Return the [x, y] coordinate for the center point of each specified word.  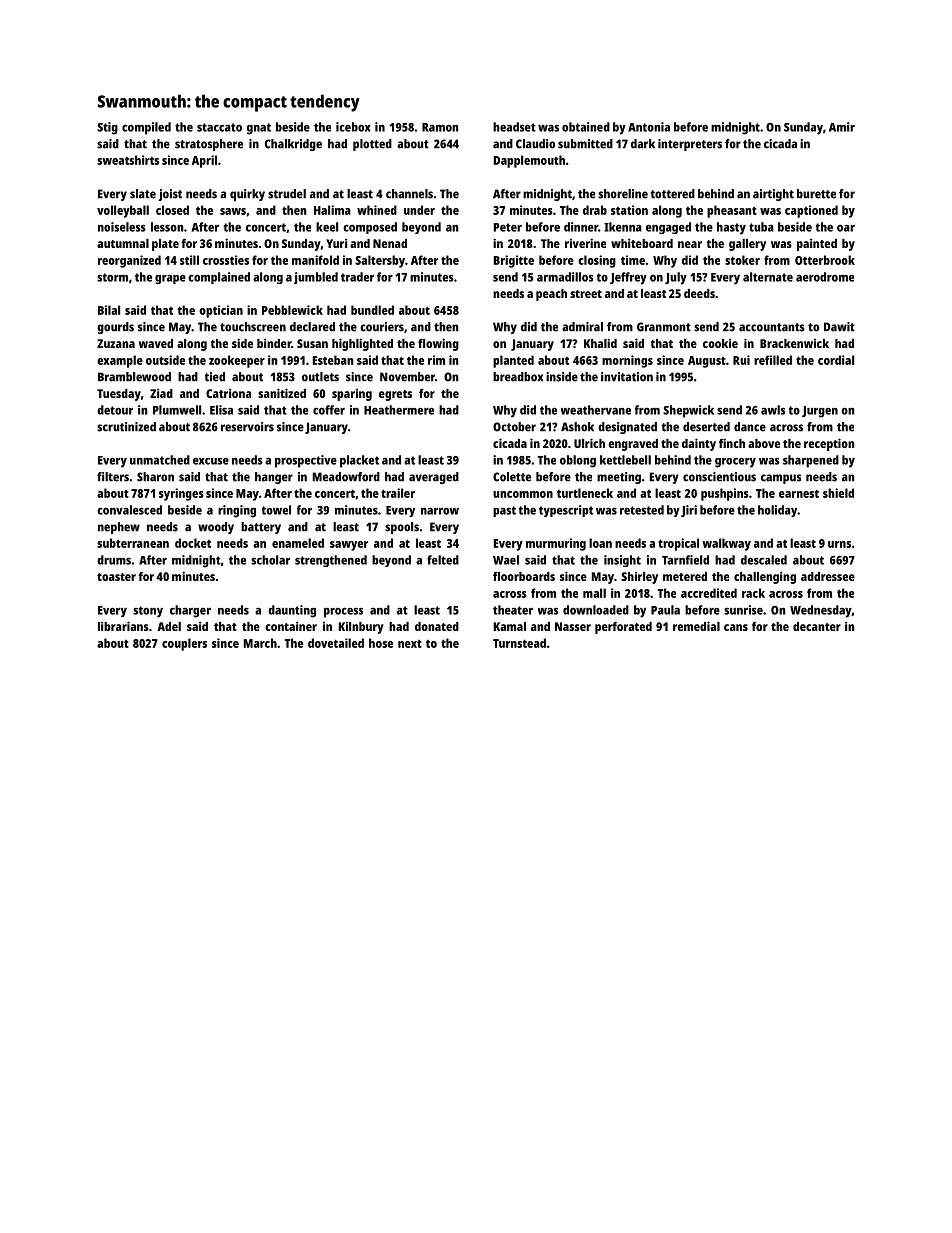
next [410, 644]
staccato [219, 127]
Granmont [664, 327]
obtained [586, 127]
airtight [773, 195]
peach [551, 295]
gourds [115, 328]
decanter [817, 626]
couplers [184, 644]
